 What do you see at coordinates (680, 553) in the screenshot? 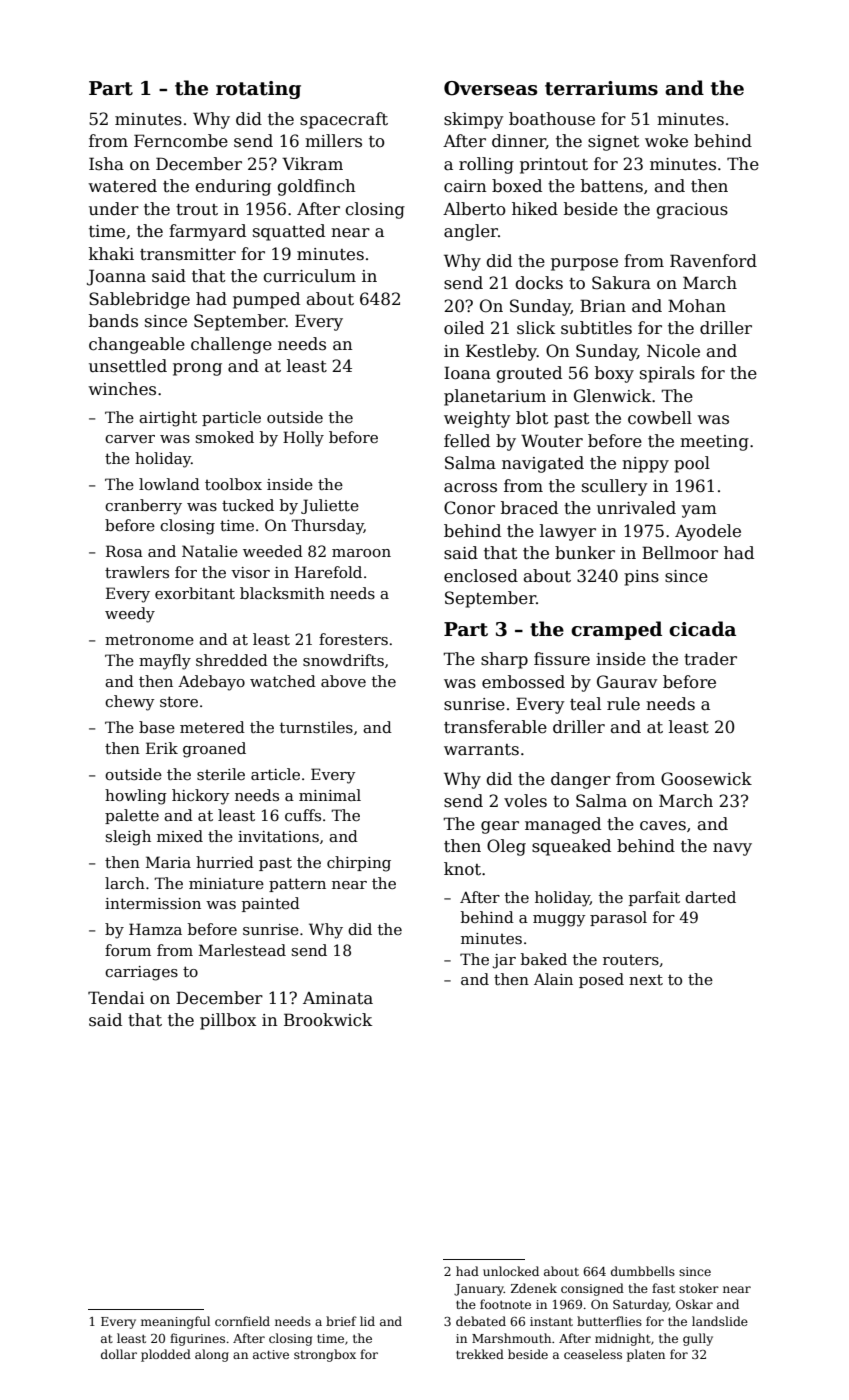
I see `Bellmoor` at bounding box center [680, 553].
